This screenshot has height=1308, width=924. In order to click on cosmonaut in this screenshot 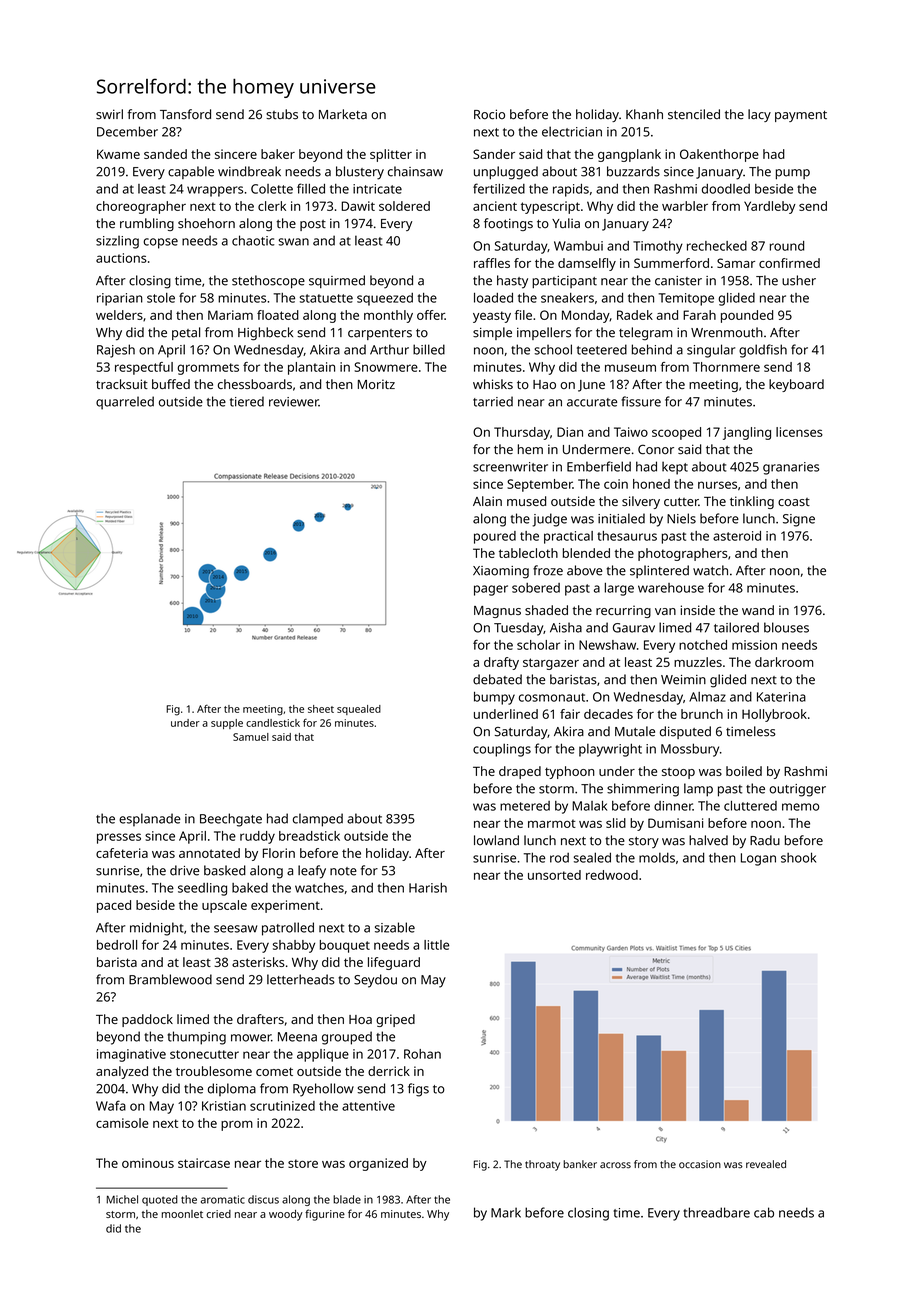, I will do `click(552, 697)`.
